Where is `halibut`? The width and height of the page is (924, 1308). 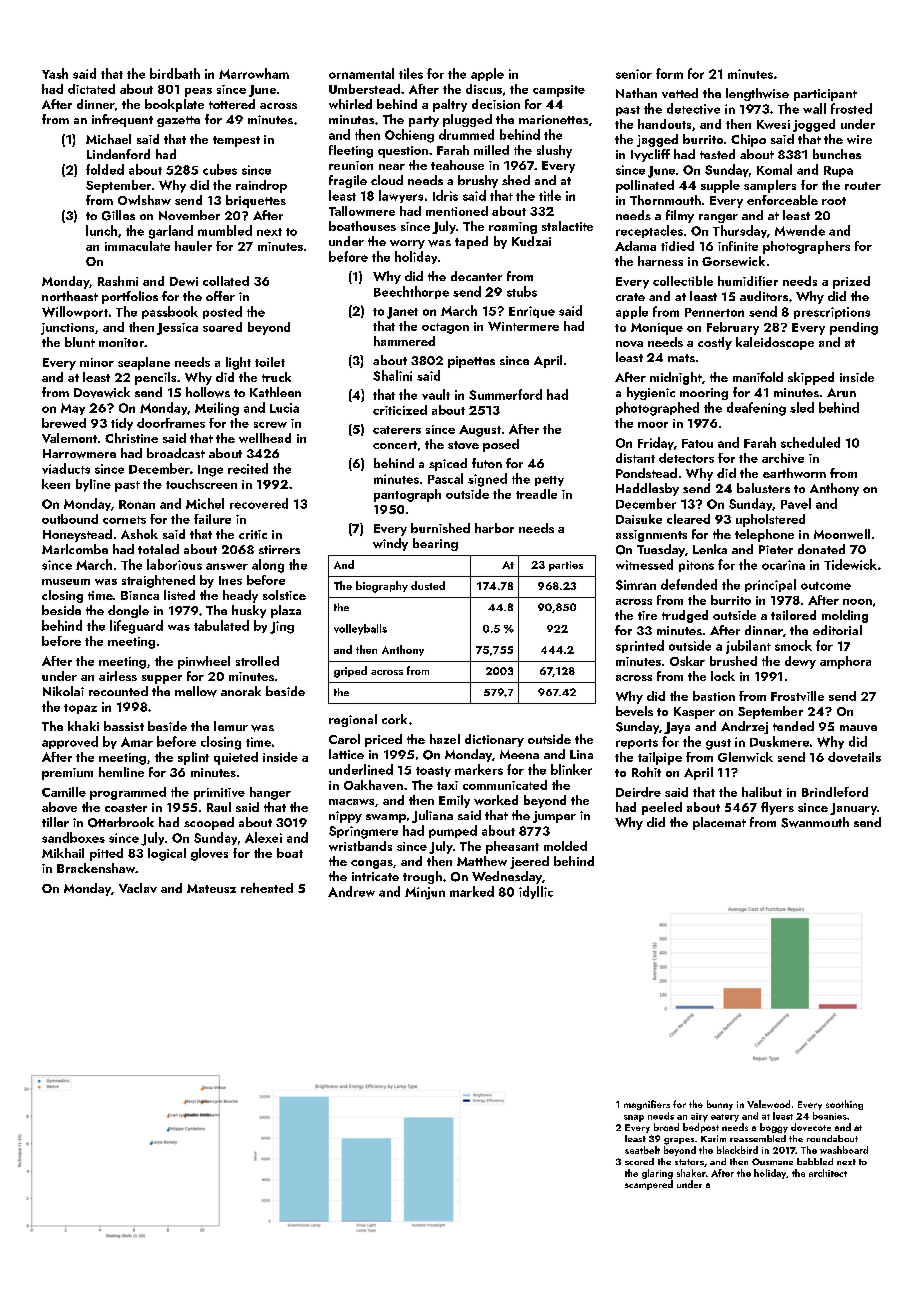
halibut is located at coordinates (762, 792).
